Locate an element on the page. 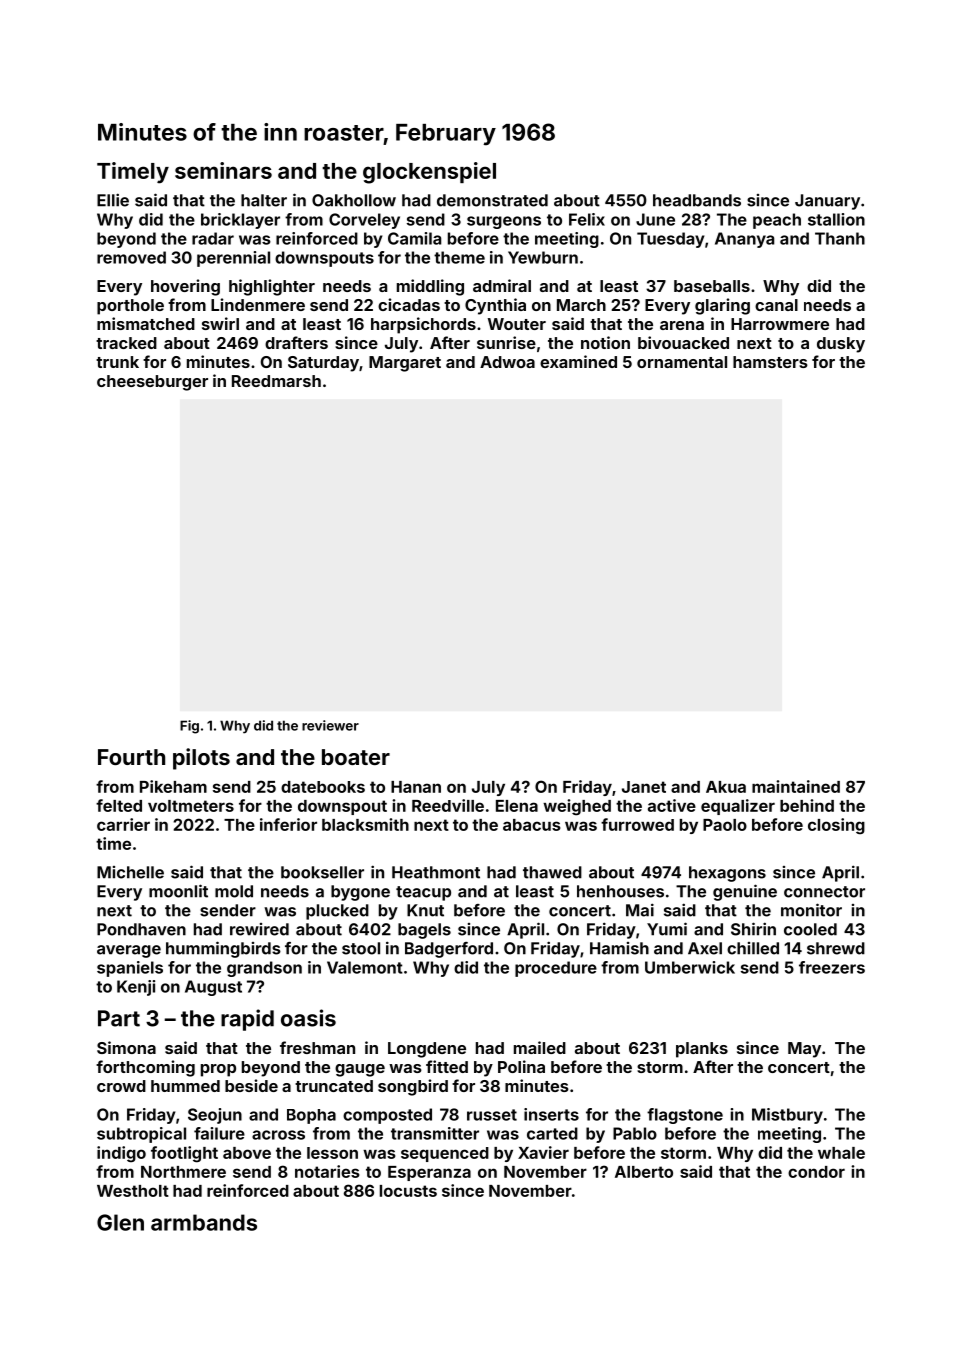 This page has width=962, height=1367. seminars is located at coordinates (223, 170).
